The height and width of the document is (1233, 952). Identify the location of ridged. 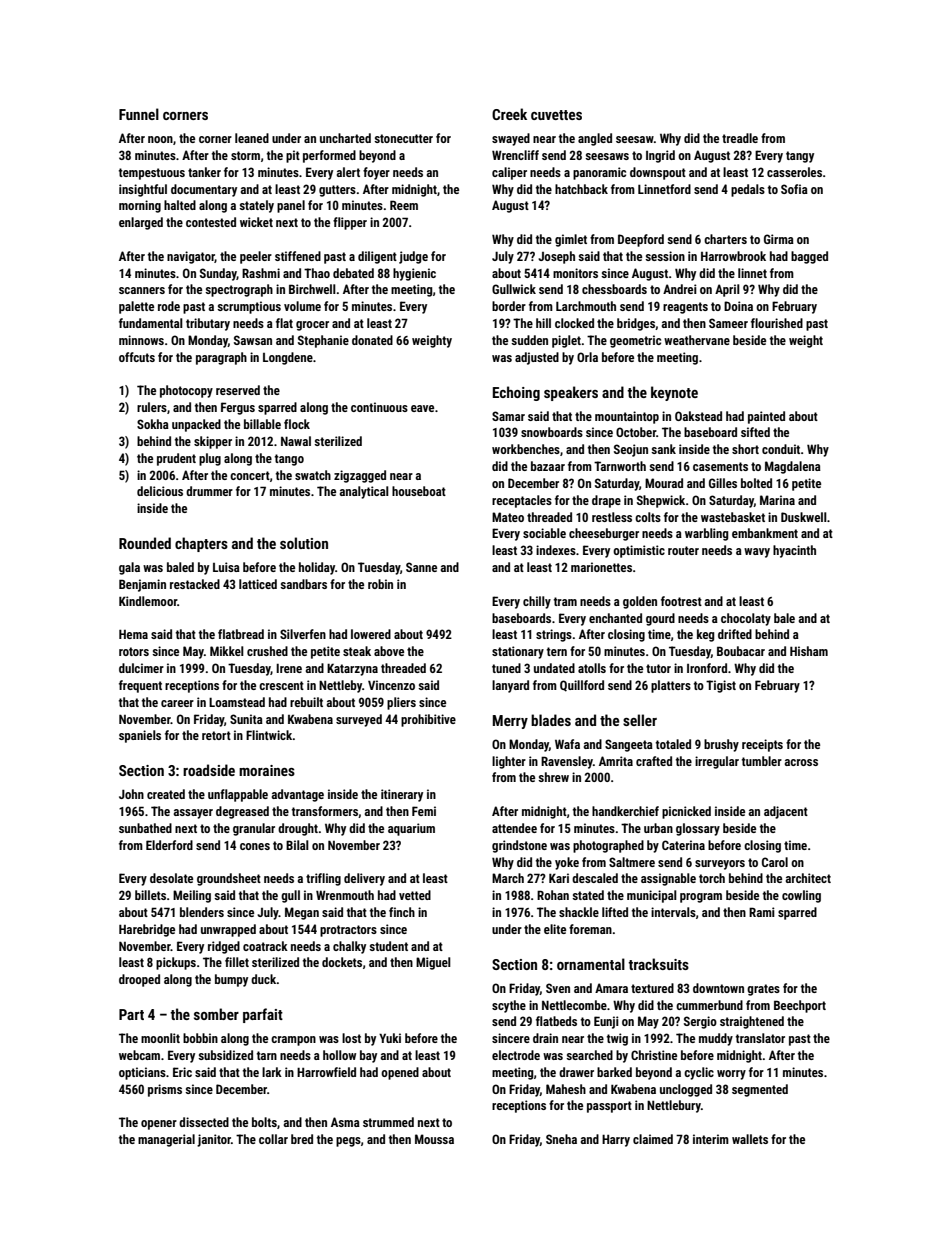
(224, 947).
